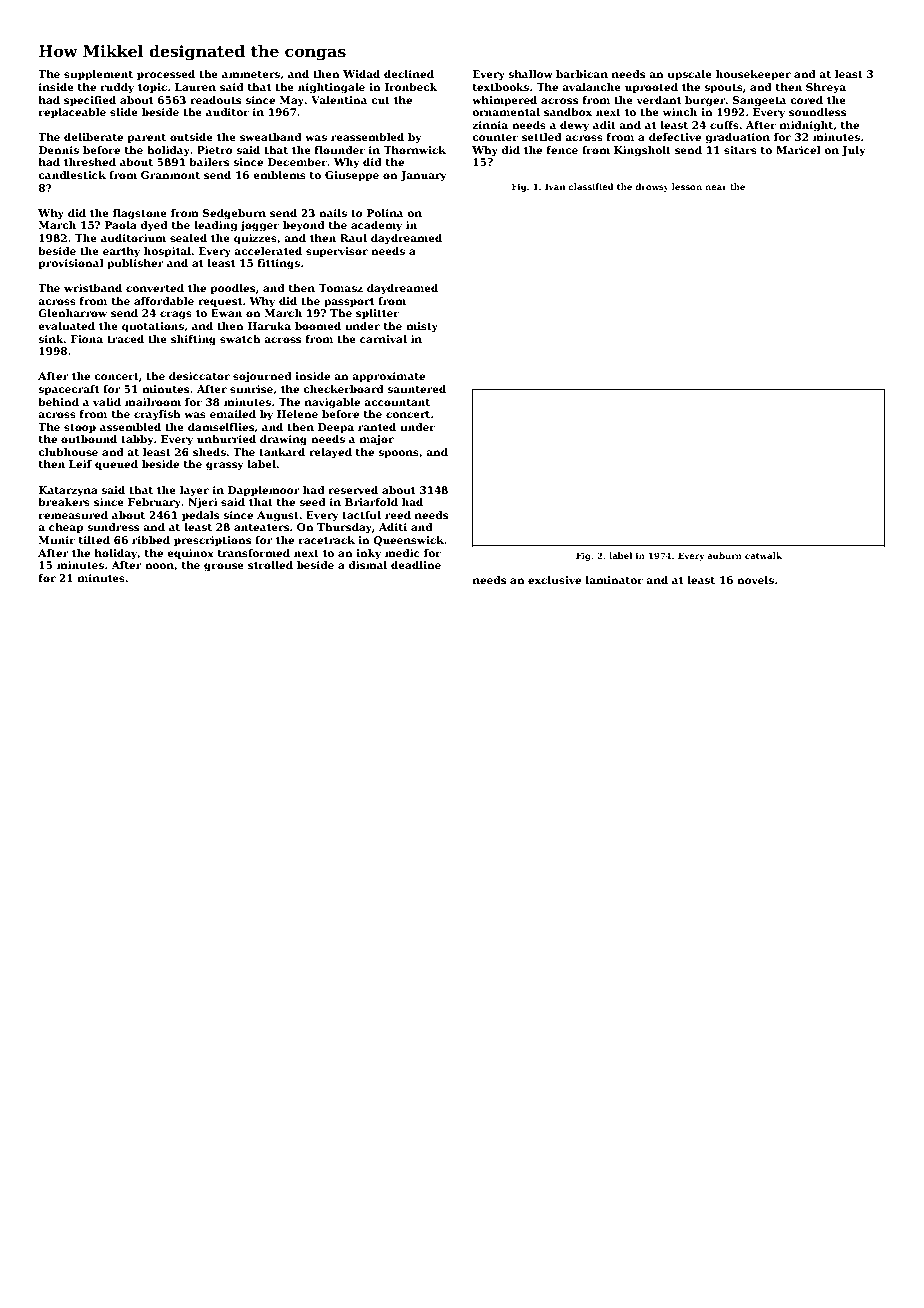 The height and width of the document is (1308, 924). I want to click on January, so click(423, 176).
